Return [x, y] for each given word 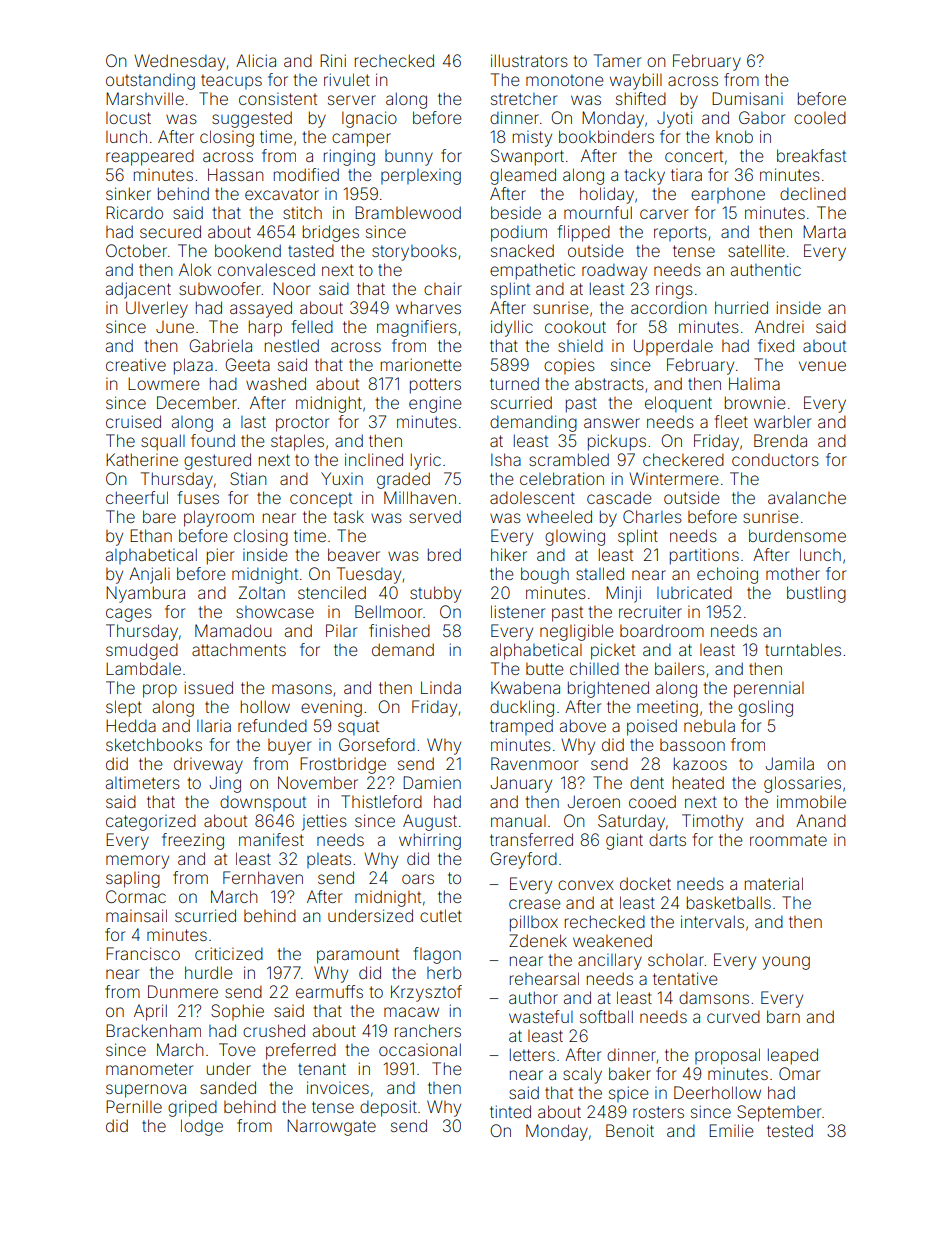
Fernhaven [263, 877]
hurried [741, 307]
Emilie [731, 1130]
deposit [388, 1108]
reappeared [150, 158]
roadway [614, 272]
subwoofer [220, 288]
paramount [358, 956]
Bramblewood [408, 212]
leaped [793, 1056]
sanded [228, 1087]
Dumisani [747, 98]
